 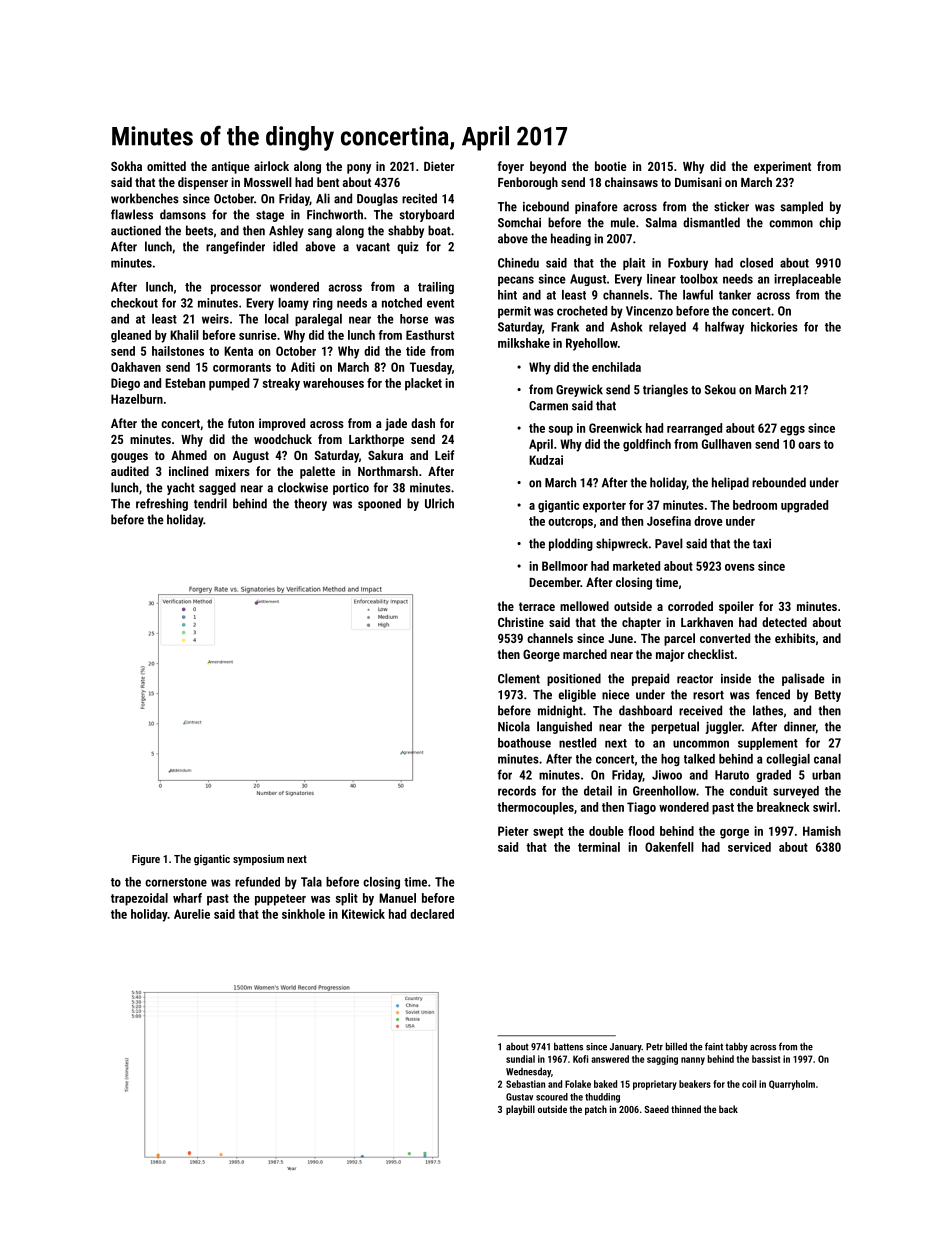 What do you see at coordinates (809, 445) in the screenshot?
I see `oars` at bounding box center [809, 445].
